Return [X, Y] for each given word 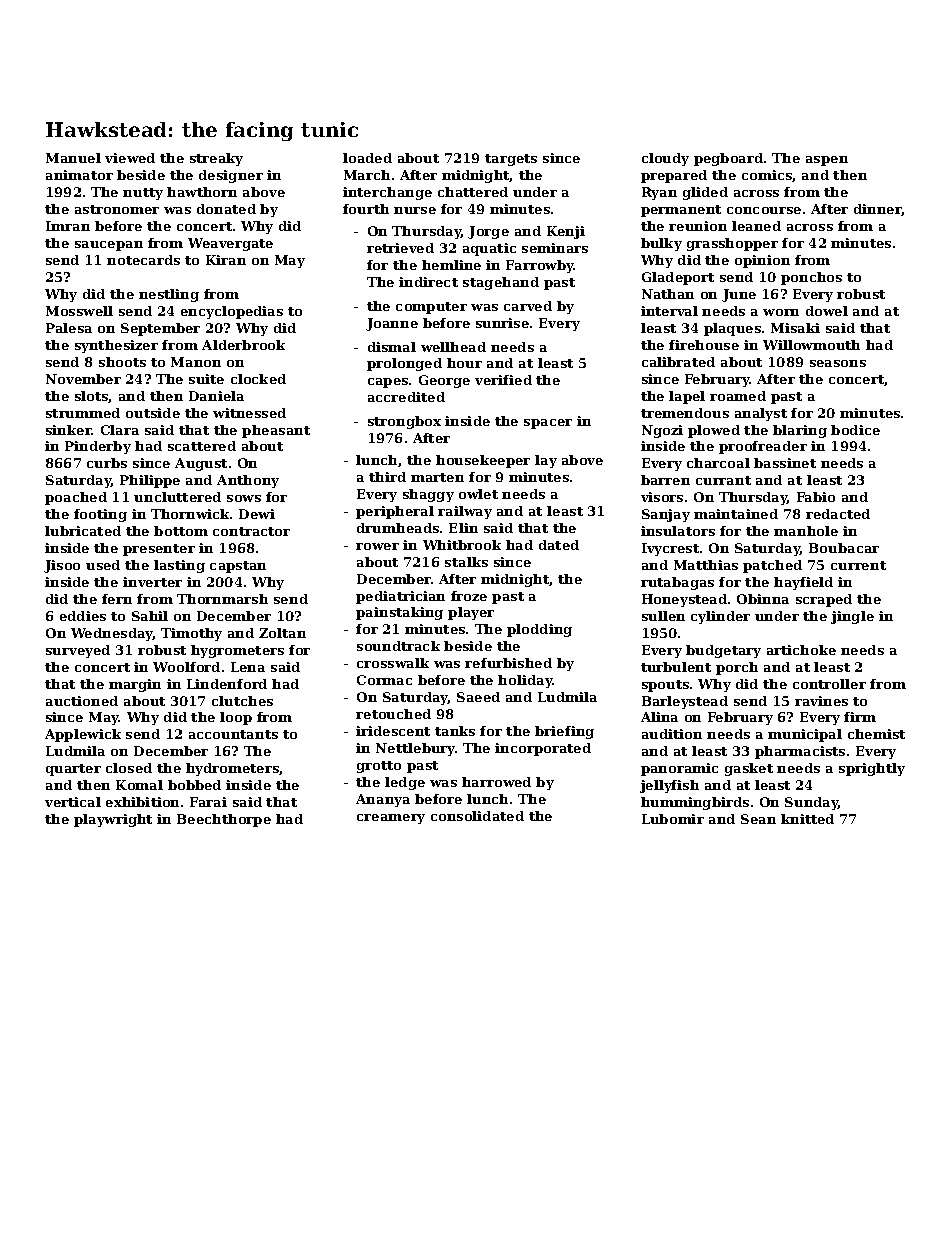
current [858, 565]
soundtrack [398, 646]
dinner [878, 210]
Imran [68, 226]
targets [511, 160]
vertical [73, 802]
